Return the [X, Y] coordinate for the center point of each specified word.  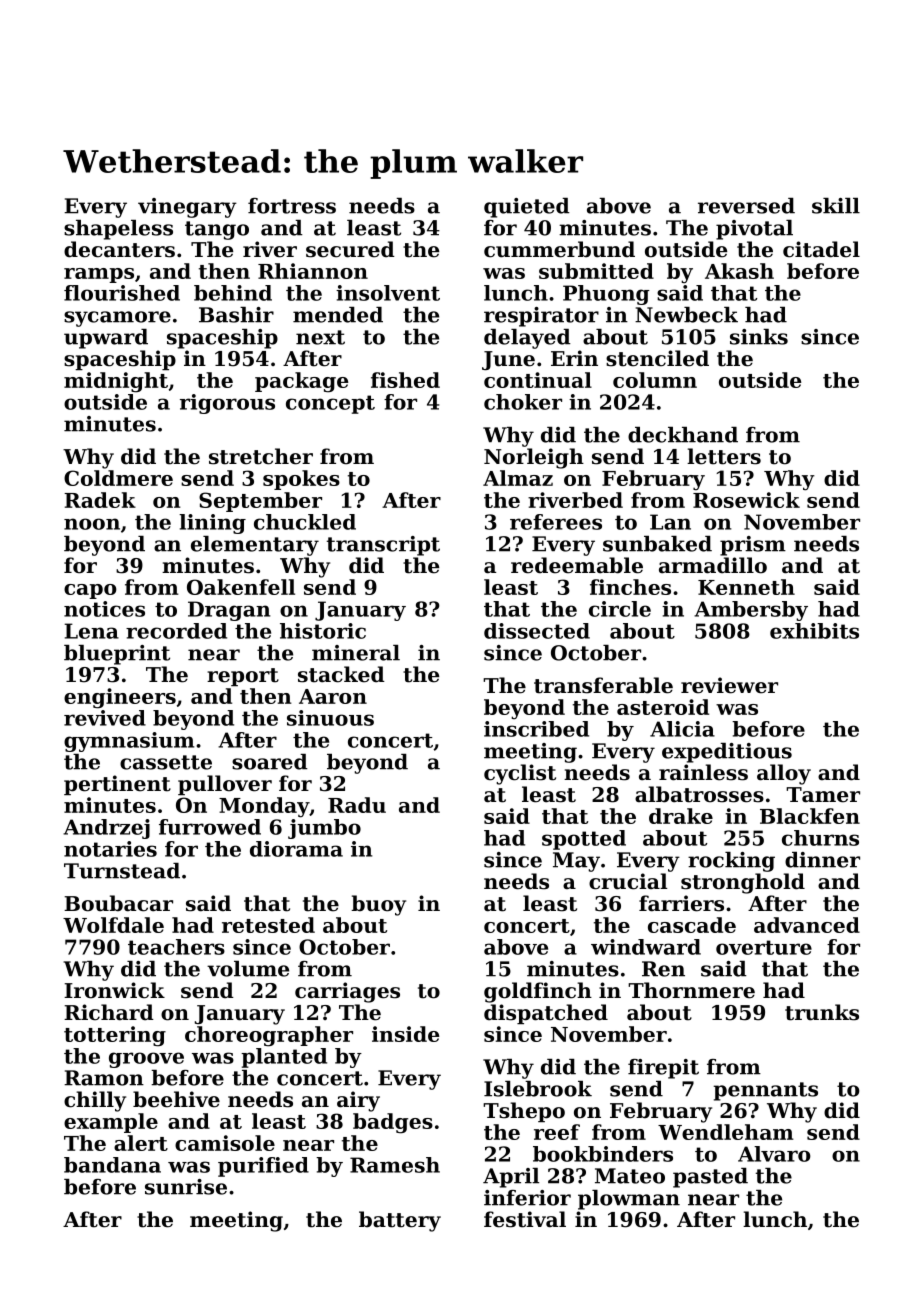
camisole [225, 1143]
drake [681, 816]
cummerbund [559, 249]
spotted [584, 840]
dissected [537, 631]
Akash [739, 271]
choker [523, 402]
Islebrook [538, 1089]
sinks [759, 337]
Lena [91, 631]
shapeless [118, 230]
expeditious [727, 753]
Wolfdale [113, 925]
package [301, 382]
